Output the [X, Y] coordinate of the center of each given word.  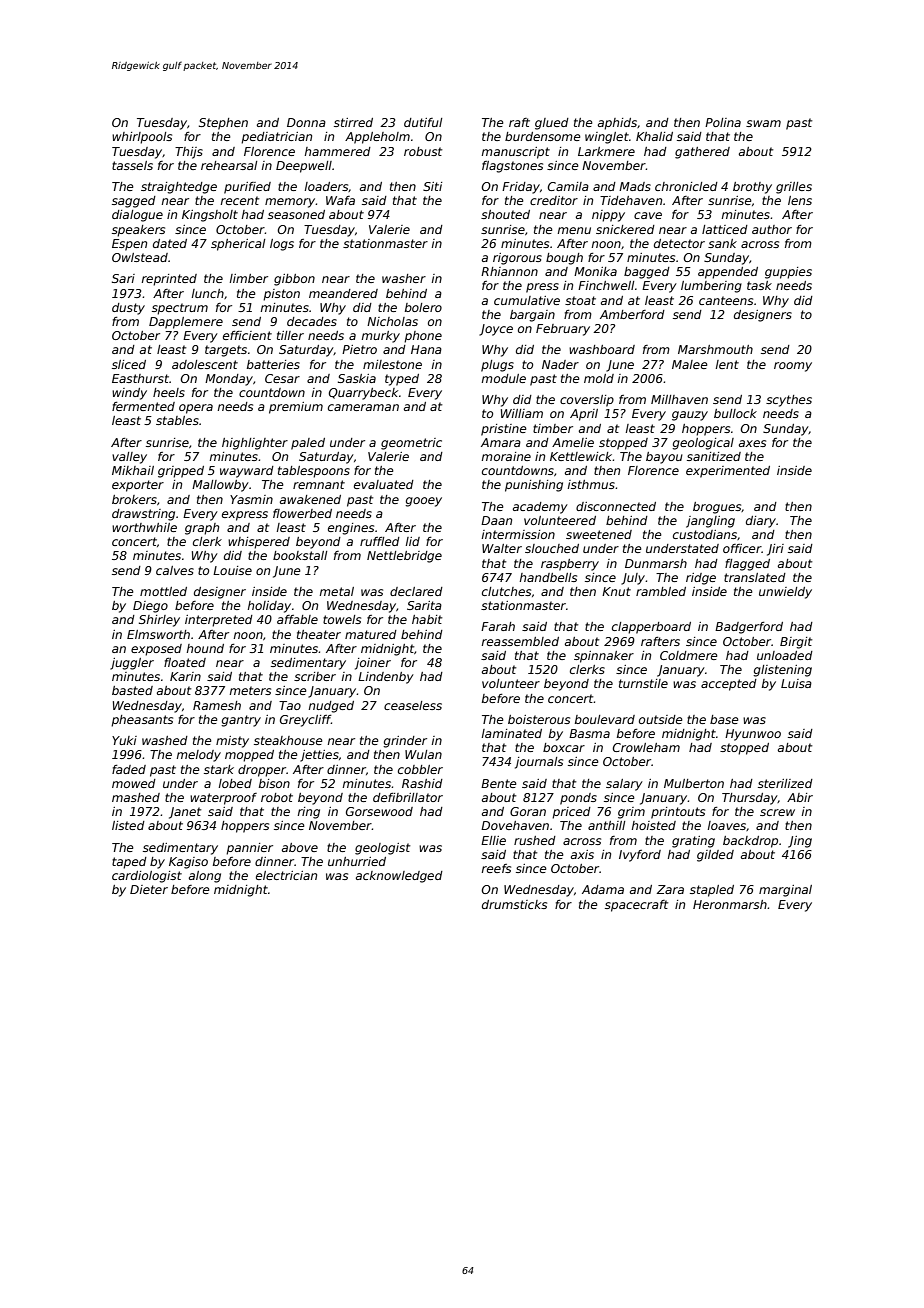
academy [540, 508]
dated [170, 243]
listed [128, 825]
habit [427, 619]
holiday [269, 607]
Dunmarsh [656, 563]
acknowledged [399, 877]
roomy [793, 367]
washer [404, 278]
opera [196, 409]
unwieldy [785, 593]
